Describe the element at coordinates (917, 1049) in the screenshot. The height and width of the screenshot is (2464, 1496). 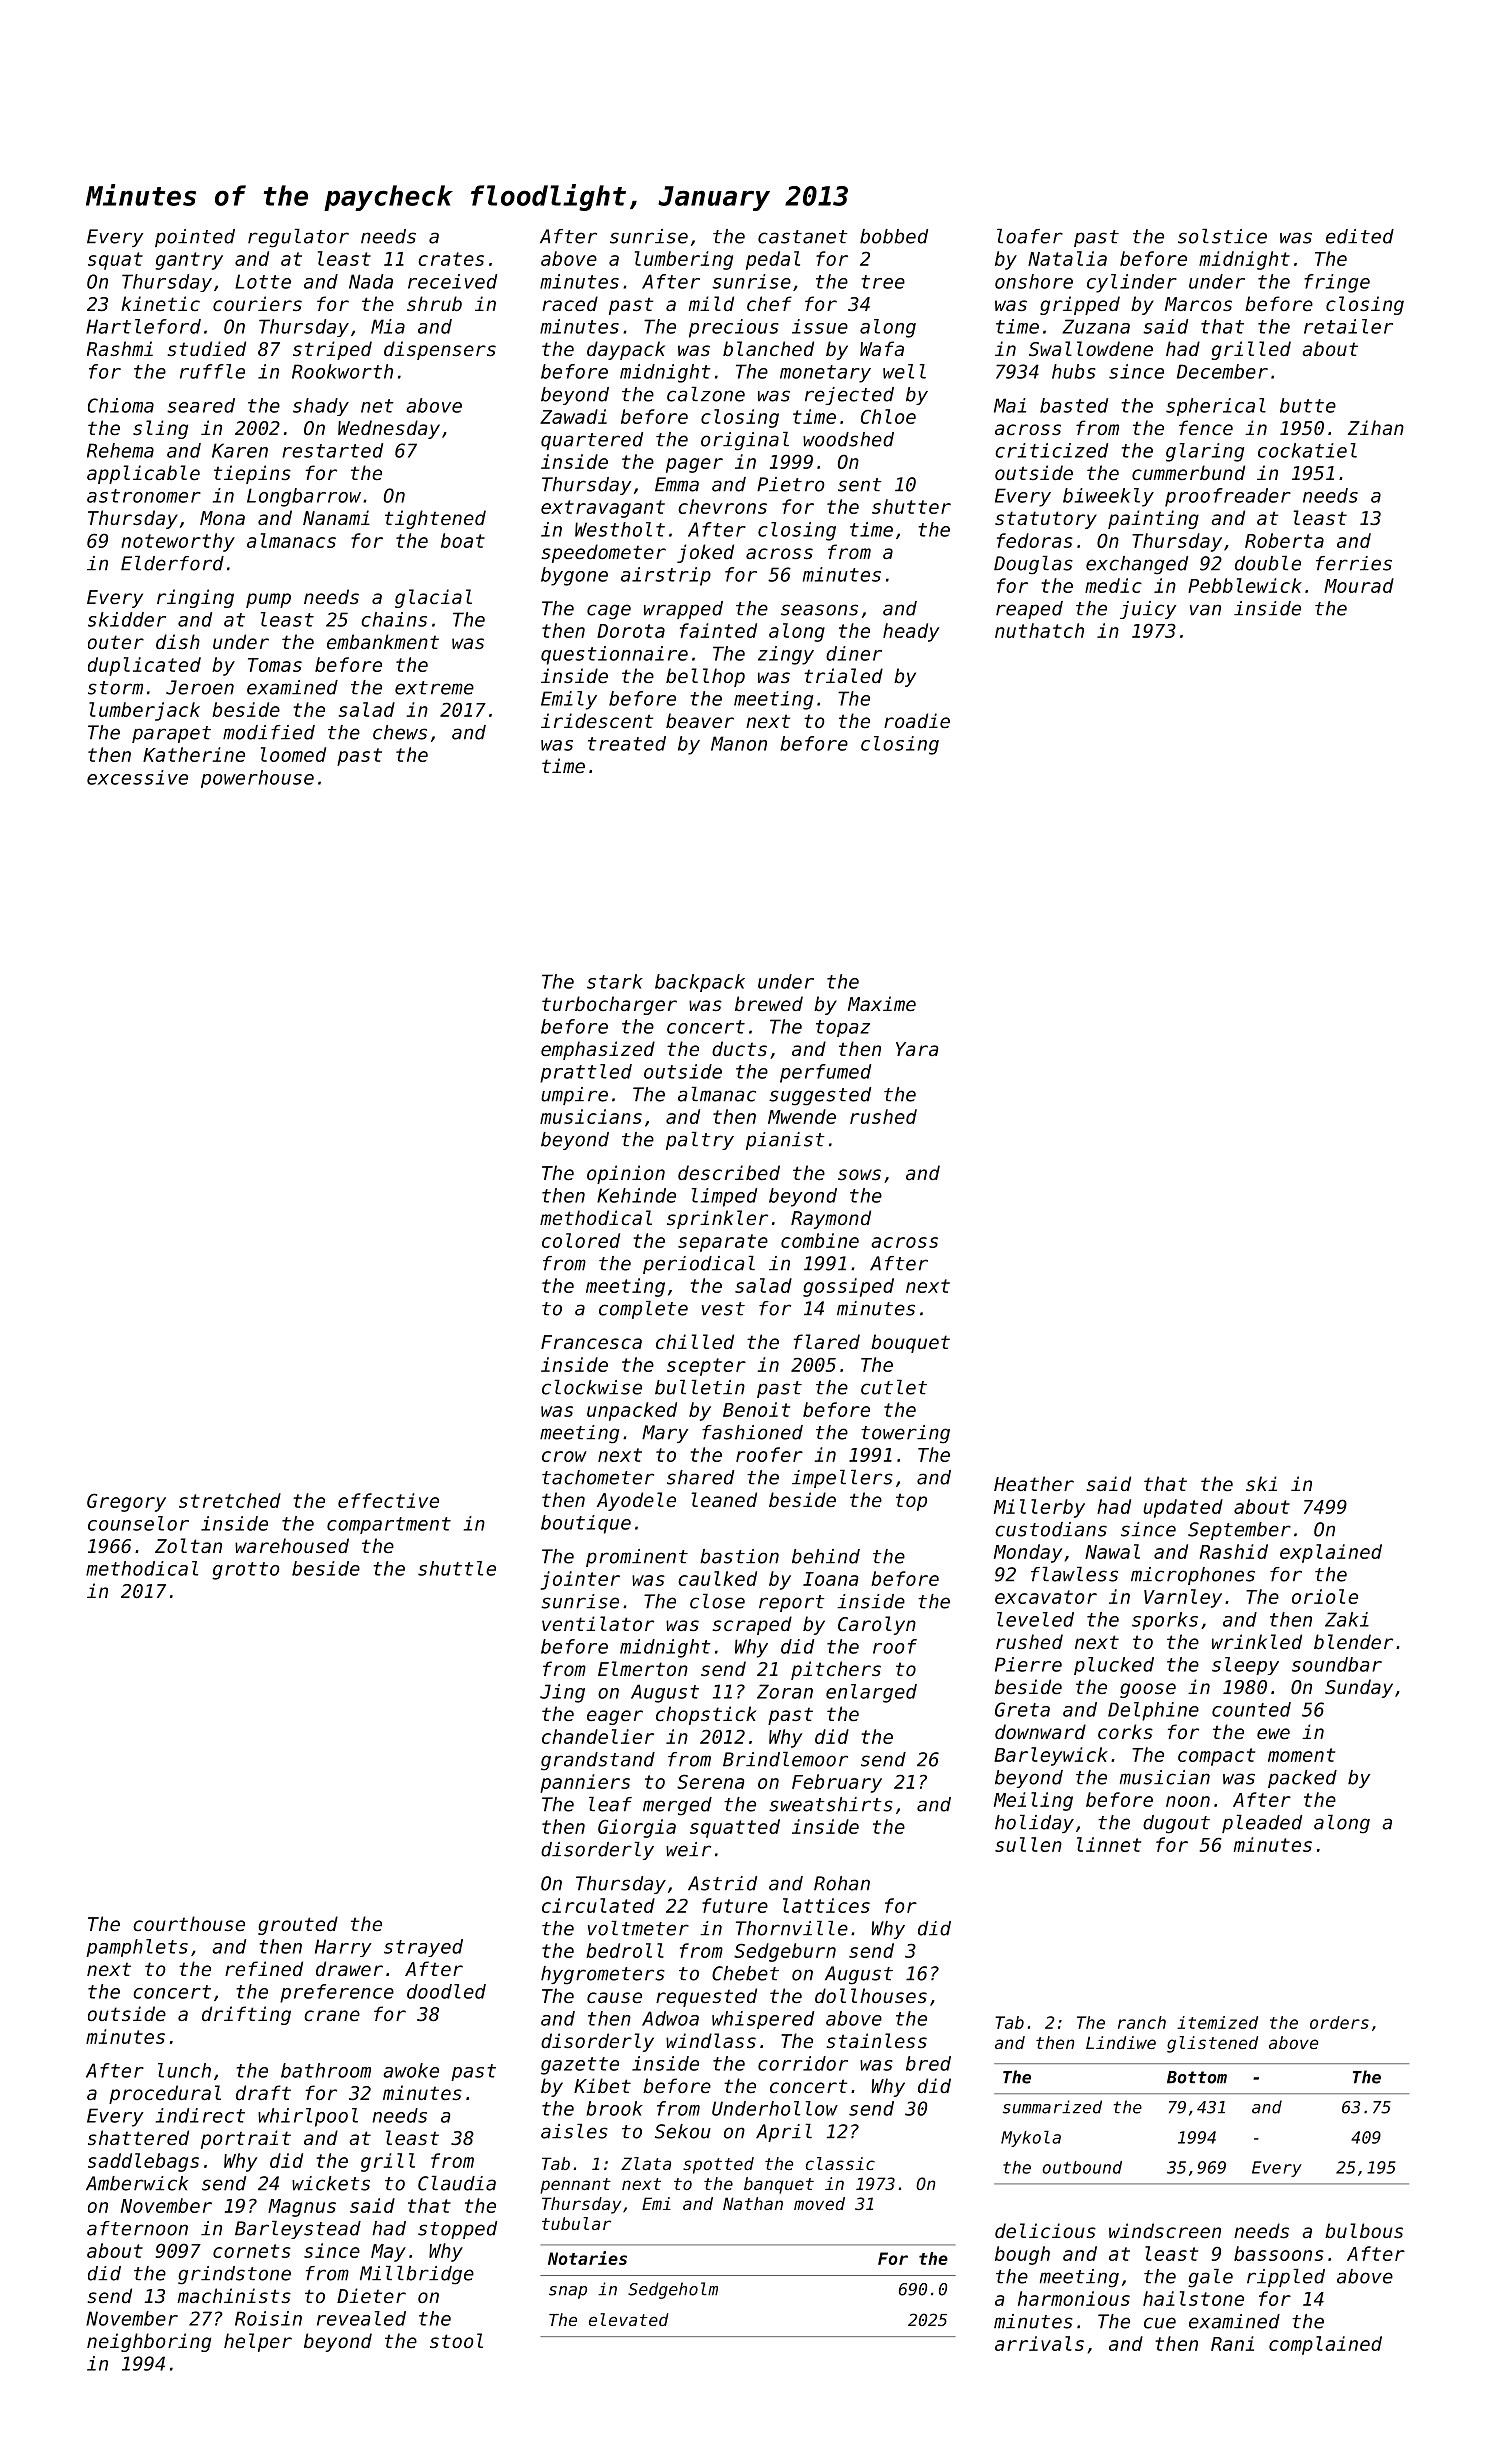
I see `Yara` at that location.
